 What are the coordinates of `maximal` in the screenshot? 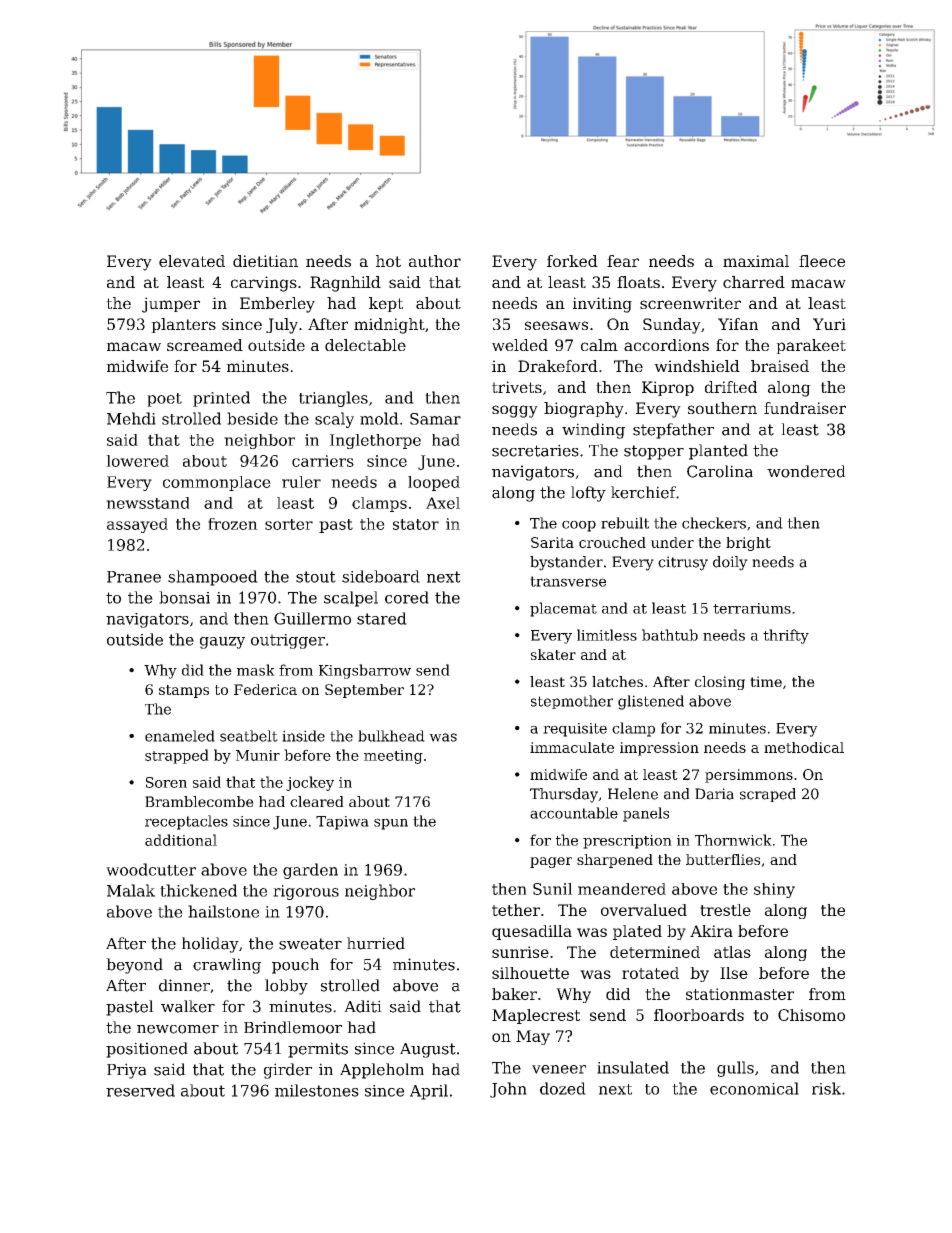 It's located at (756, 261).
